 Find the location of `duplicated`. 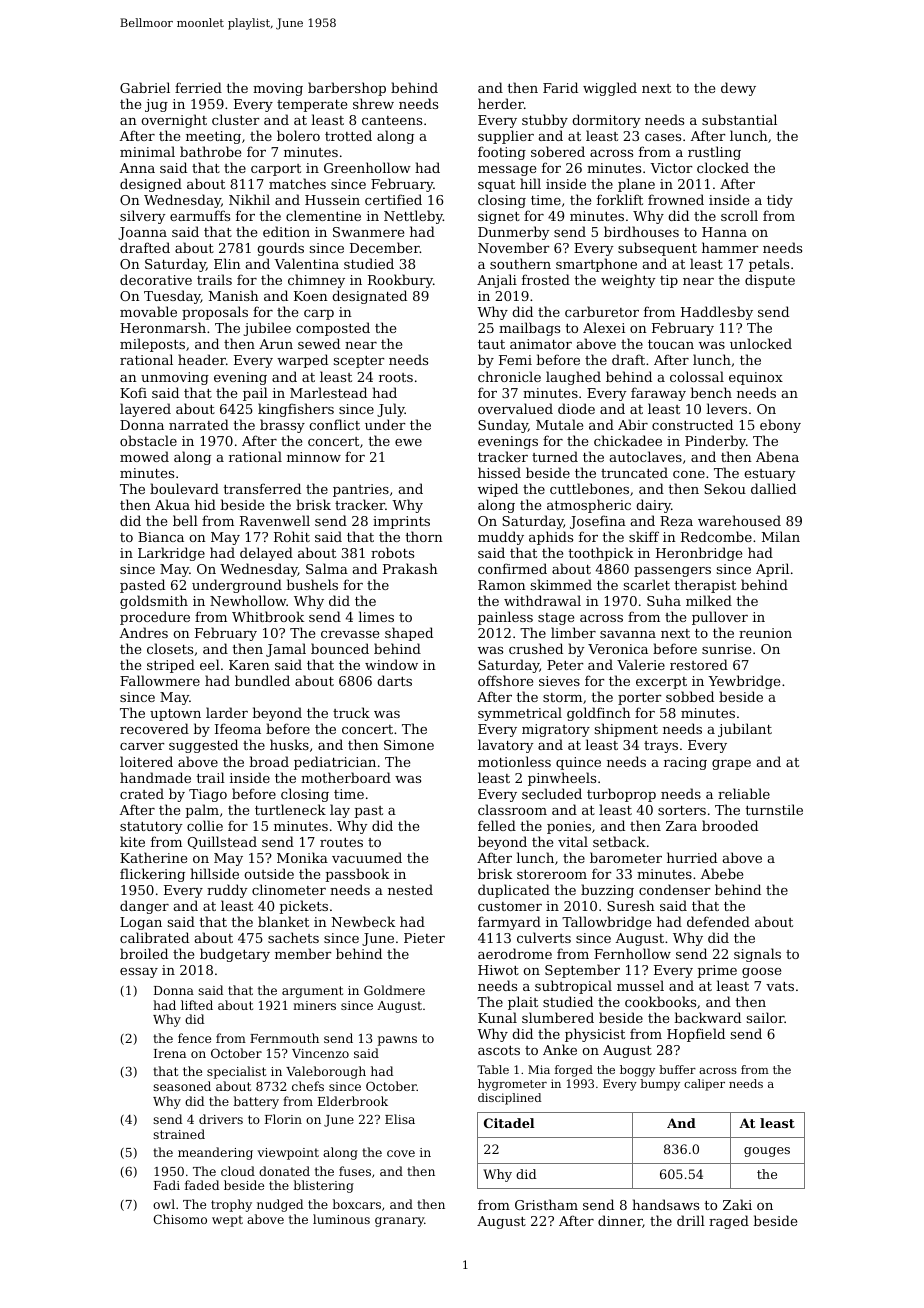

duplicated is located at coordinates (514, 891).
